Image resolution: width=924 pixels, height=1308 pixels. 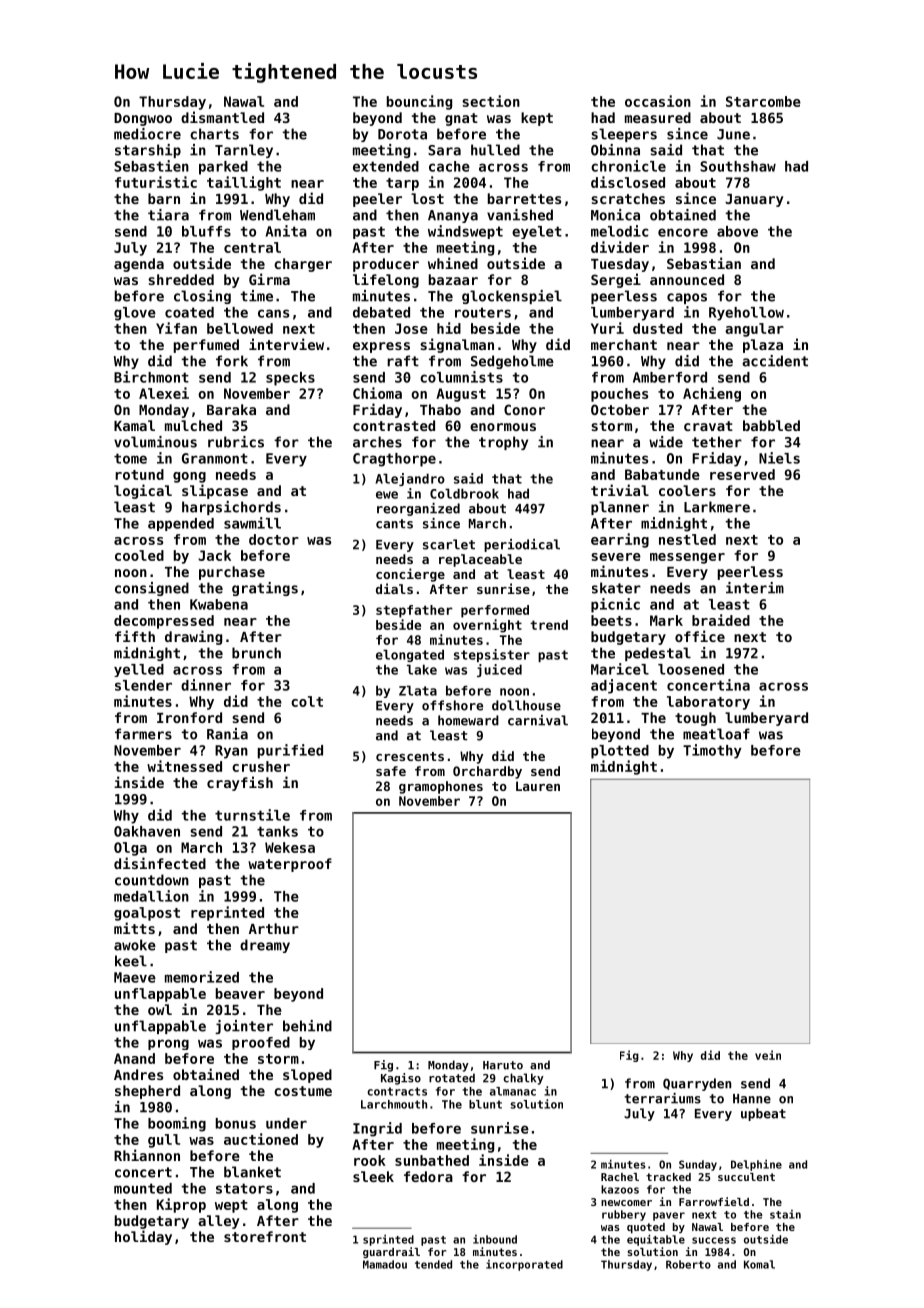 What do you see at coordinates (265, 1236) in the page?
I see `storefront` at bounding box center [265, 1236].
